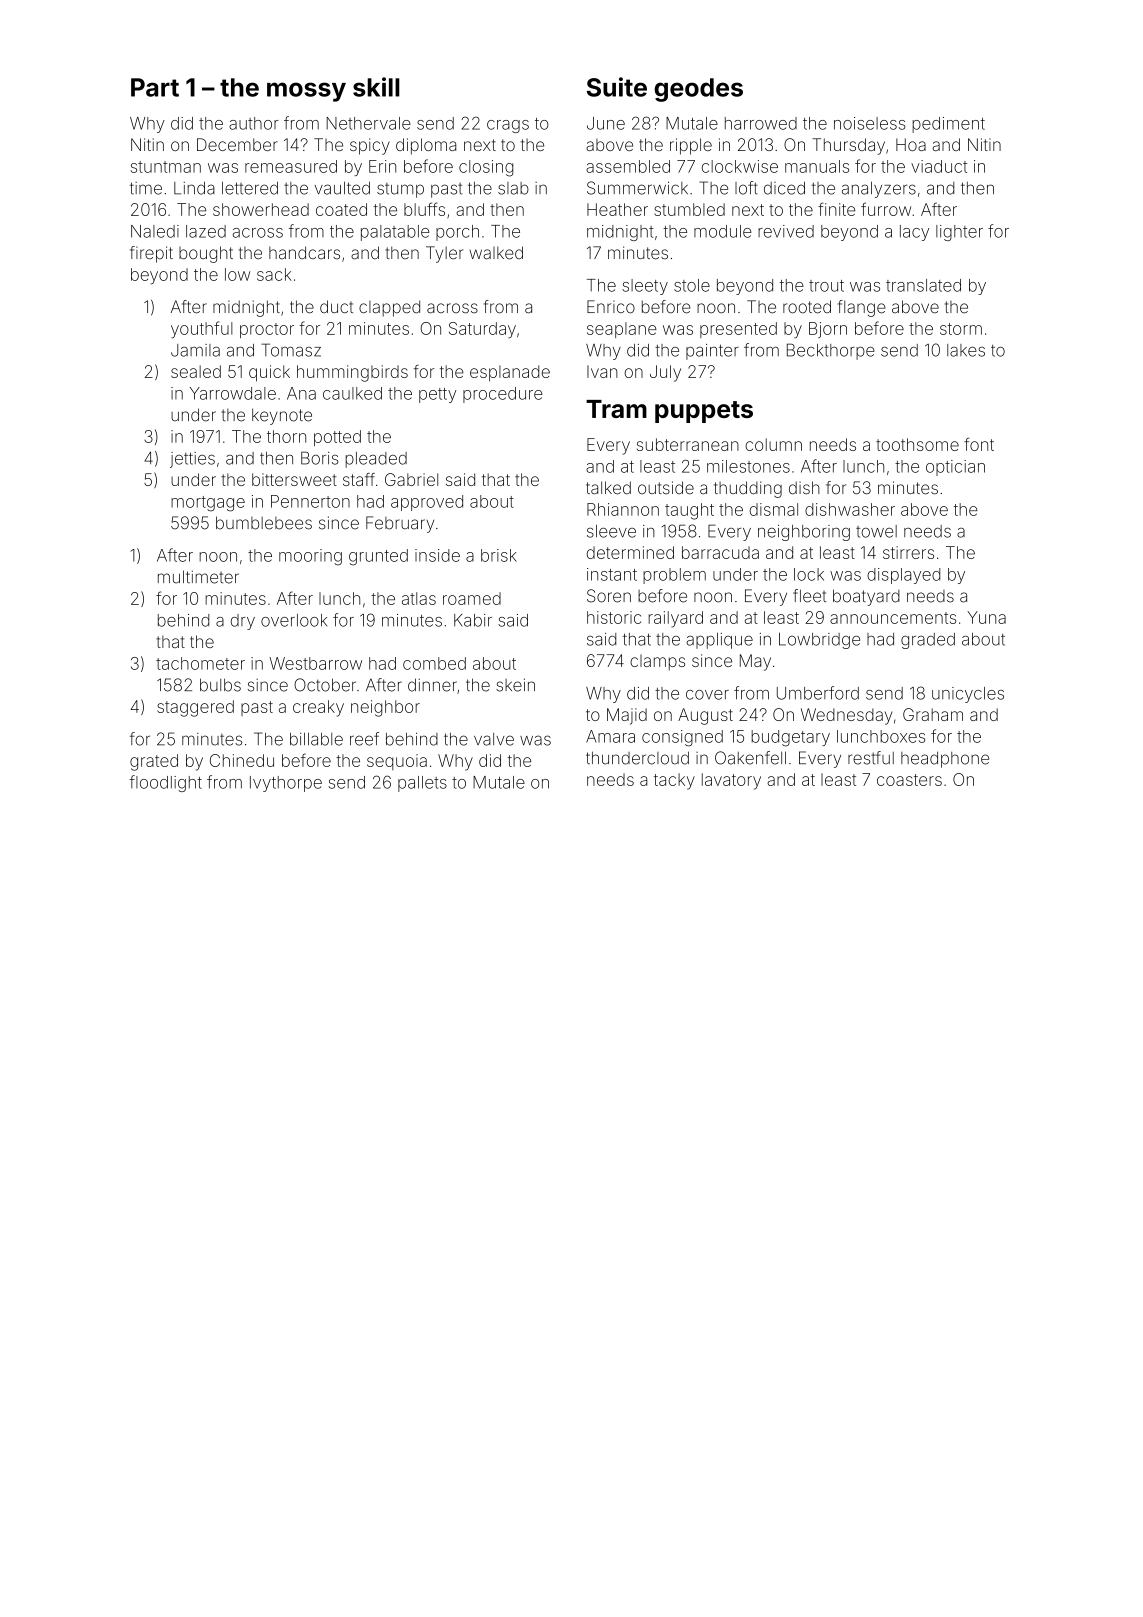 The width and height of the screenshot is (1143, 1617). I want to click on esplanade, so click(510, 373).
